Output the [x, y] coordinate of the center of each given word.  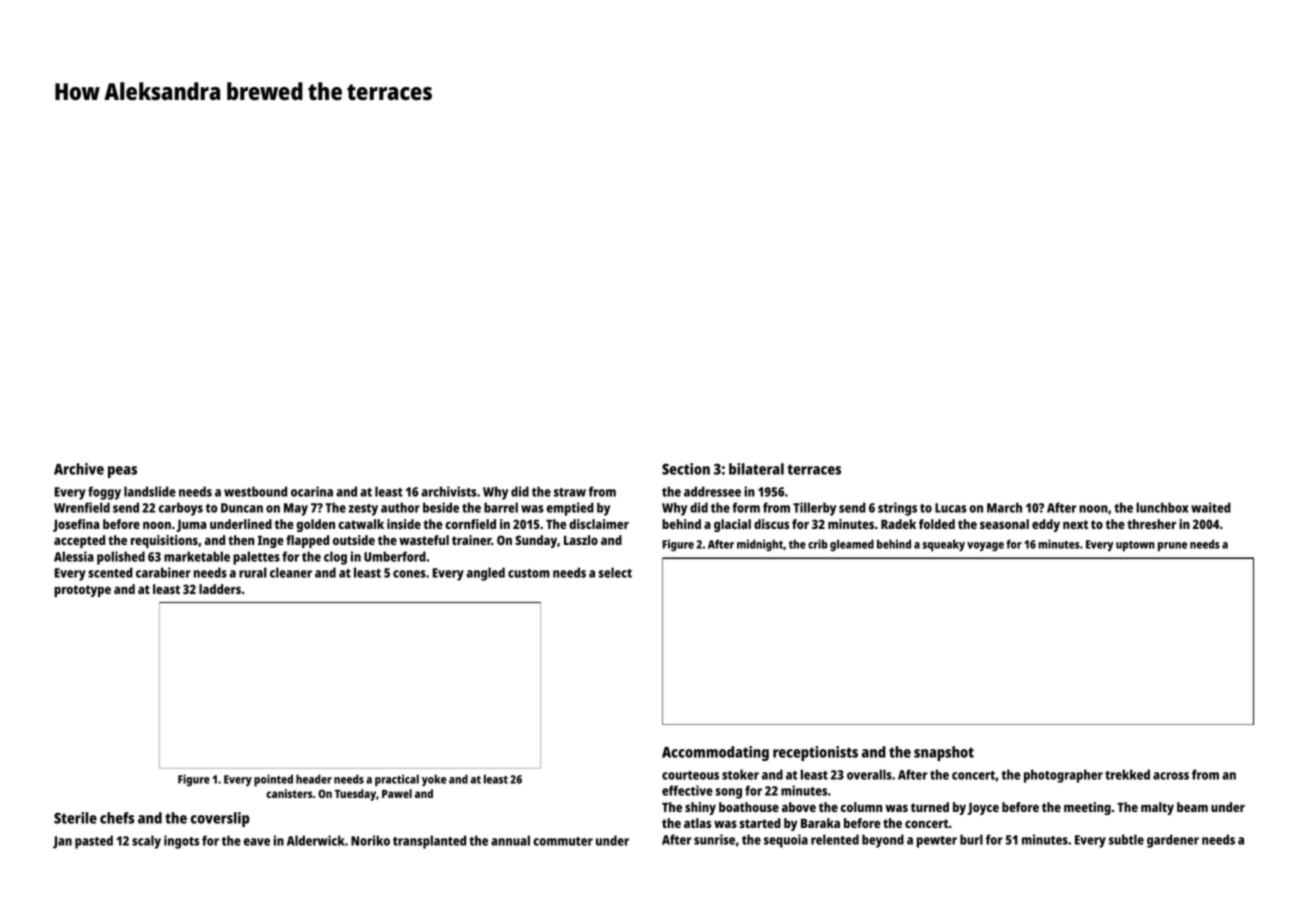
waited [1211, 507]
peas [122, 472]
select [615, 572]
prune [1172, 547]
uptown [1135, 546]
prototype [82, 591]
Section [686, 469]
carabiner [163, 572]
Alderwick [315, 840]
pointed [273, 780]
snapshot [944, 753]
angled [485, 574]
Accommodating [715, 753]
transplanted [429, 842]
